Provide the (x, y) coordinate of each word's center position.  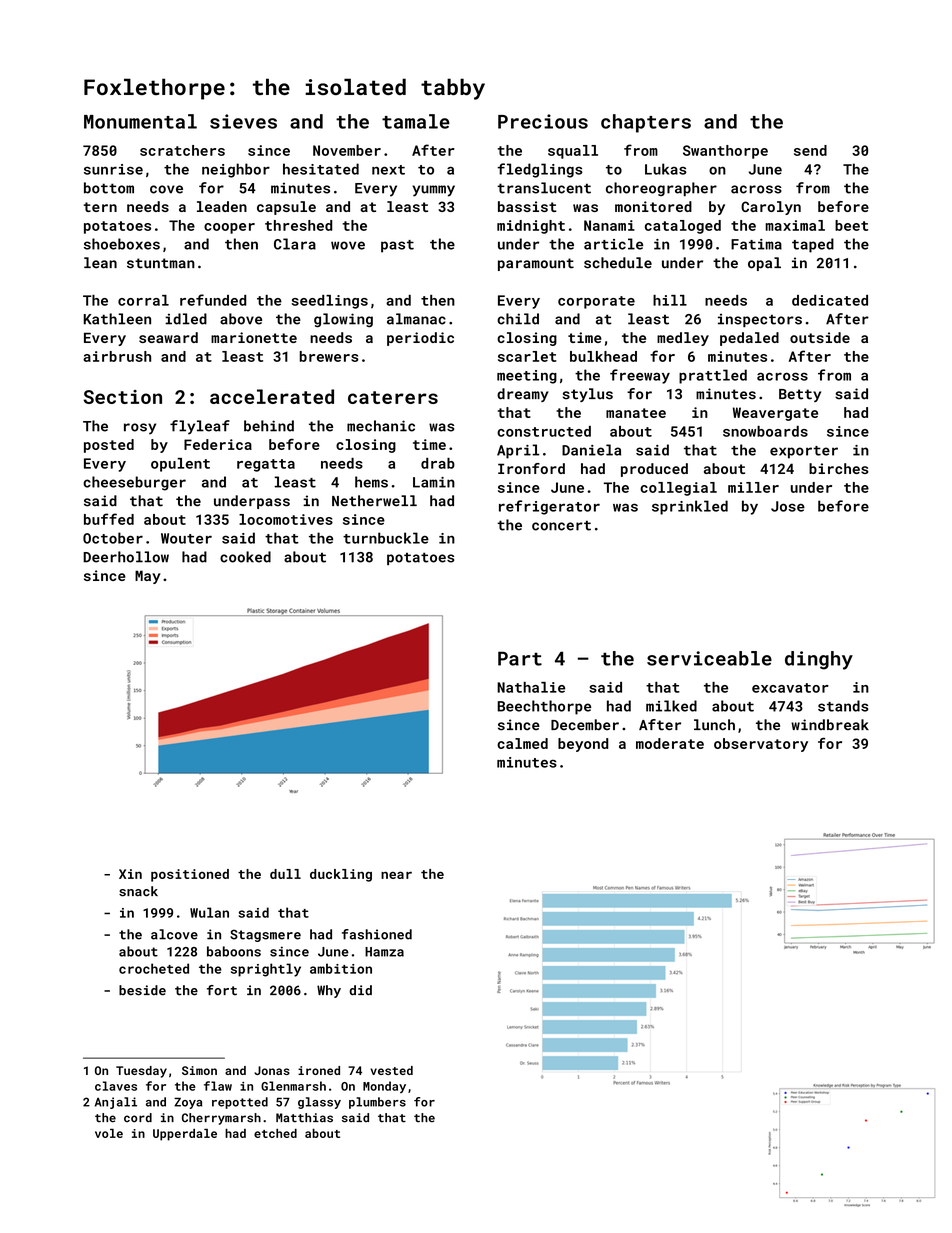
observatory (761, 745)
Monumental (140, 121)
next (388, 170)
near (396, 875)
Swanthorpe (725, 152)
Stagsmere (265, 935)
